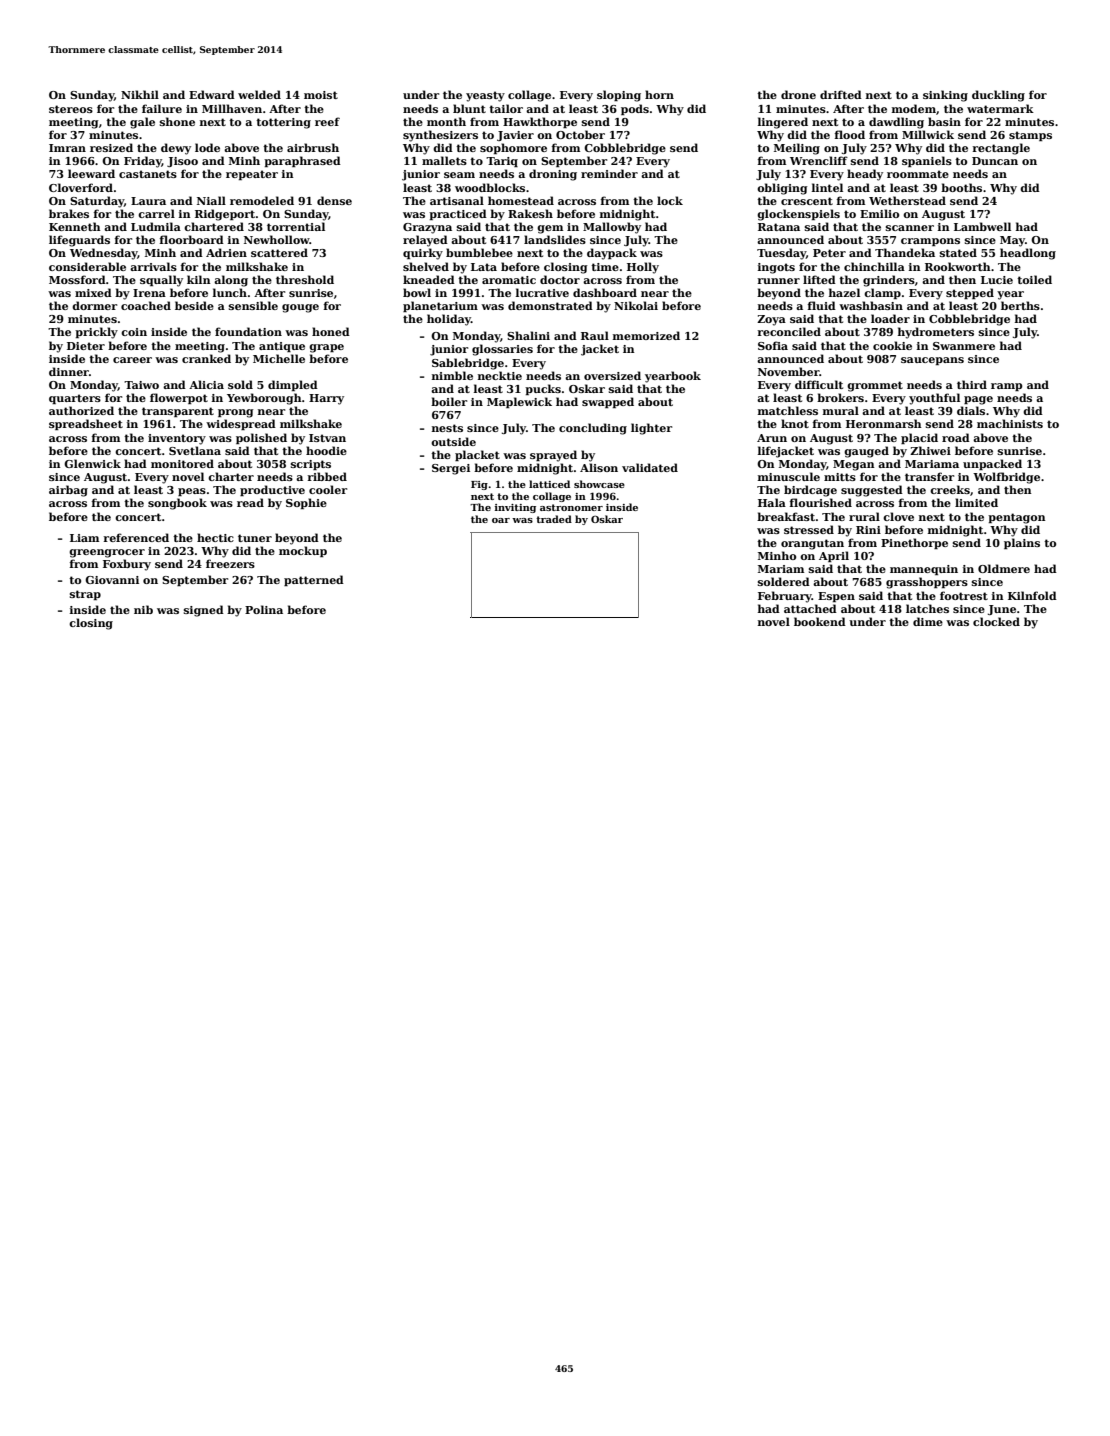 This screenshot has height=1436, width=1110. I want to click on glossaries, so click(502, 350).
